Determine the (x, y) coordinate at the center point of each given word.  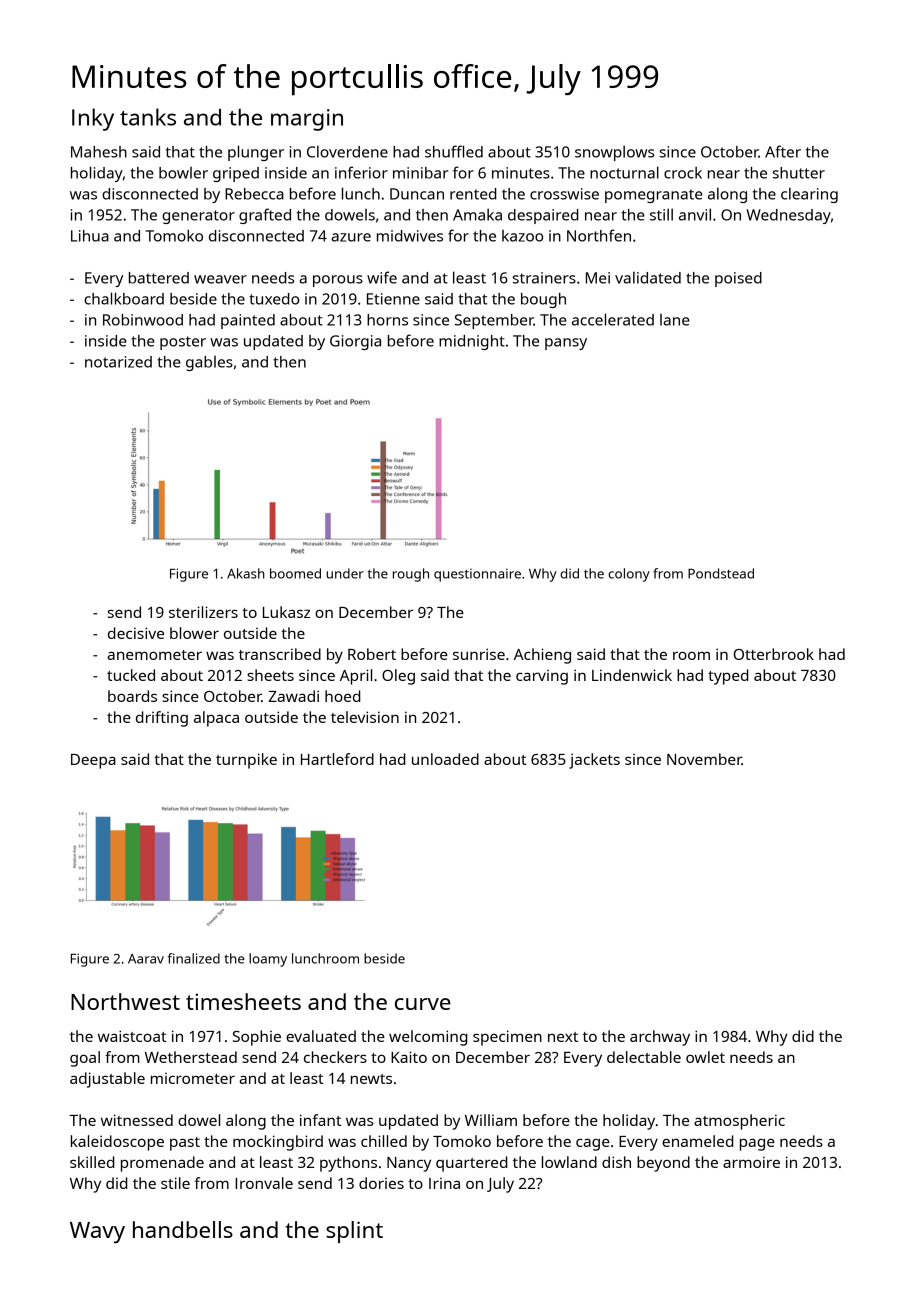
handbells (183, 1229)
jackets (594, 761)
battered (159, 278)
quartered (471, 1164)
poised (738, 279)
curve (423, 1004)
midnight (472, 342)
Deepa (93, 761)
